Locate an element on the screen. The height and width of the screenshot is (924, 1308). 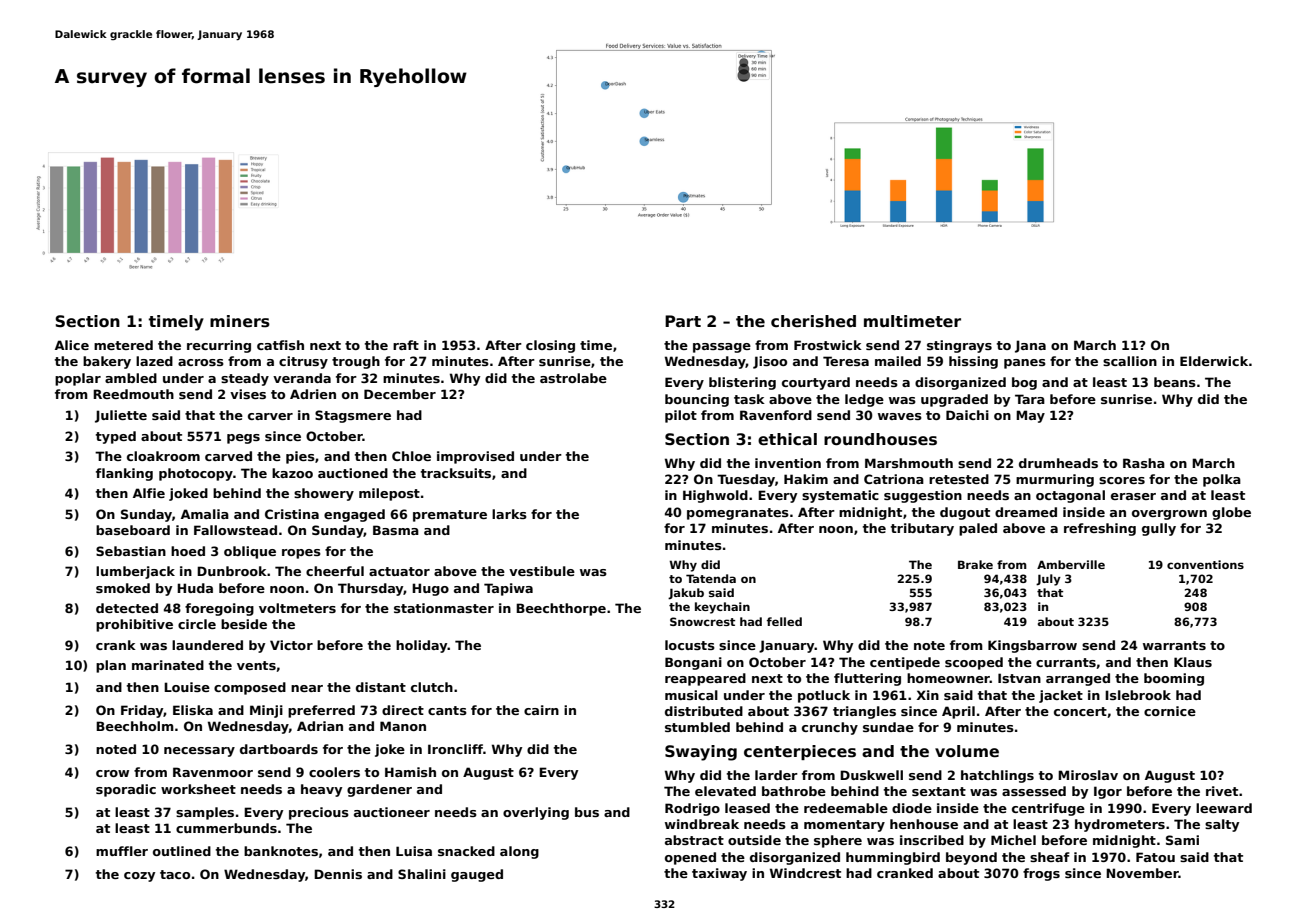
cairn is located at coordinates (541, 710).
